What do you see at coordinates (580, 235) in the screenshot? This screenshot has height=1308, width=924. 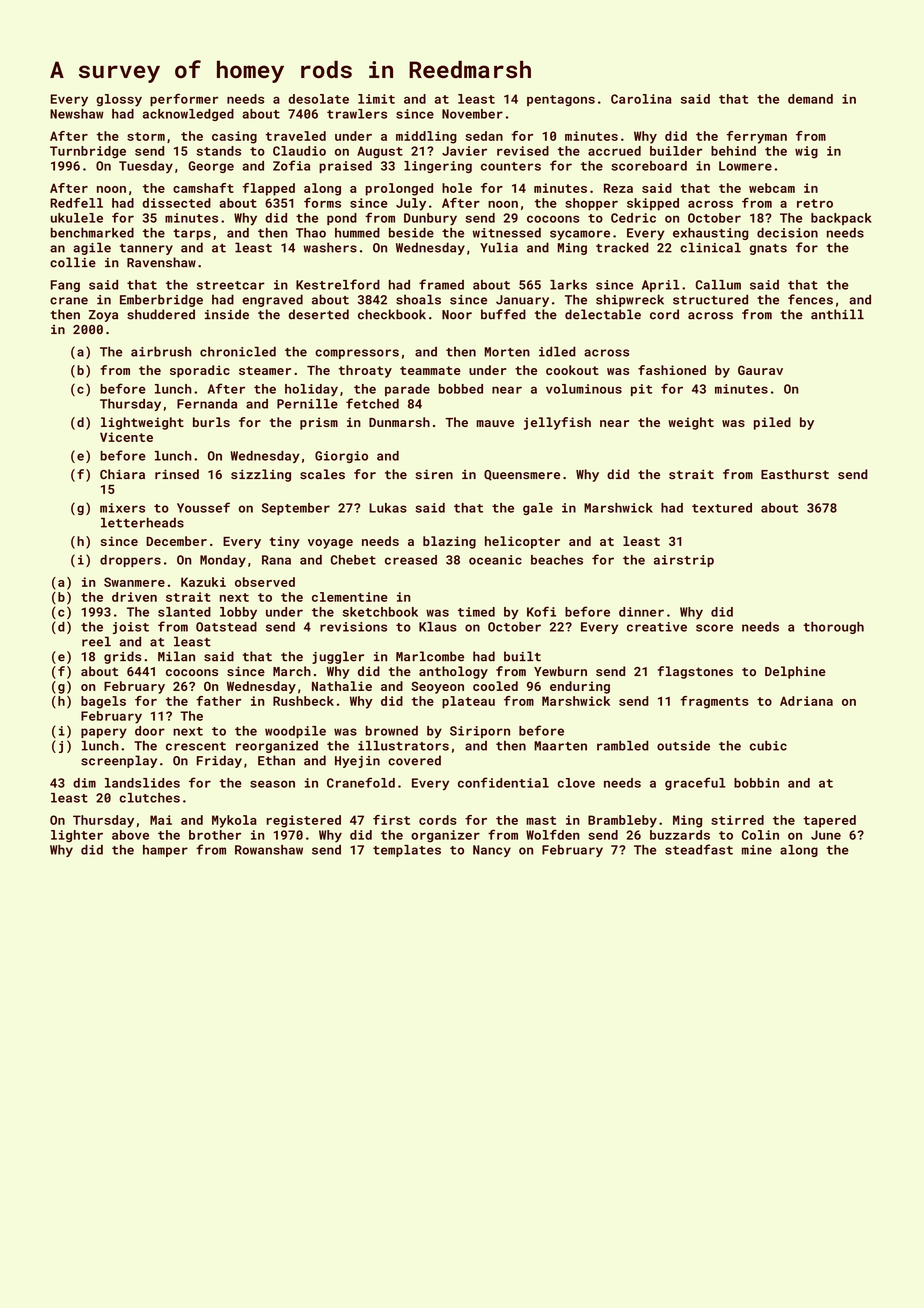 I see `sycamore` at bounding box center [580, 235].
